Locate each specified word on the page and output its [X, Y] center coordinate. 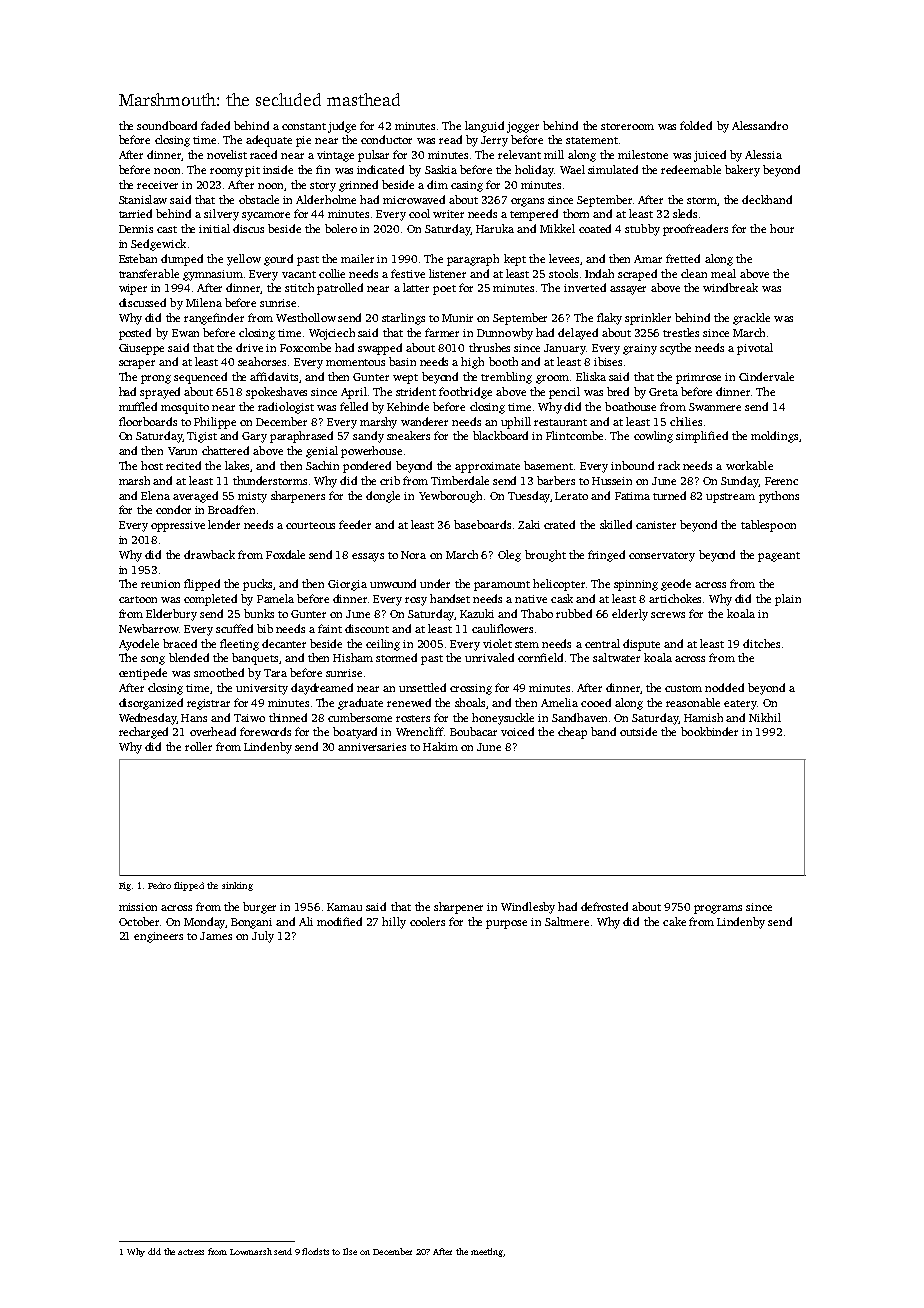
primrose [698, 378]
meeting [487, 1252]
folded [696, 125]
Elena [155, 495]
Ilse [350, 1251]
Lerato [571, 496]
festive [408, 273]
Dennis [136, 229]
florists [315, 1251]
